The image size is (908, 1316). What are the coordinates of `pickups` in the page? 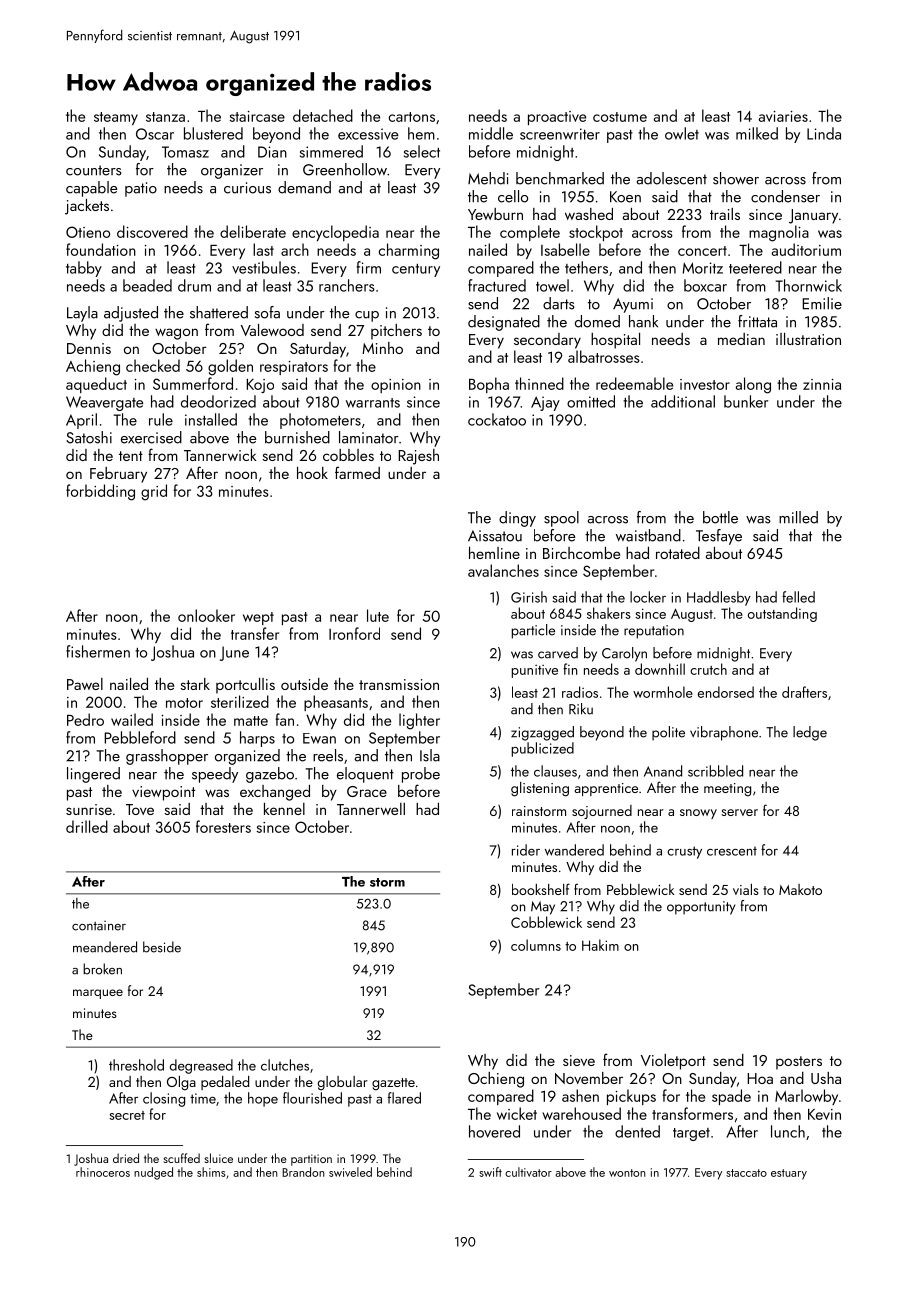 It's located at (631, 1097).
